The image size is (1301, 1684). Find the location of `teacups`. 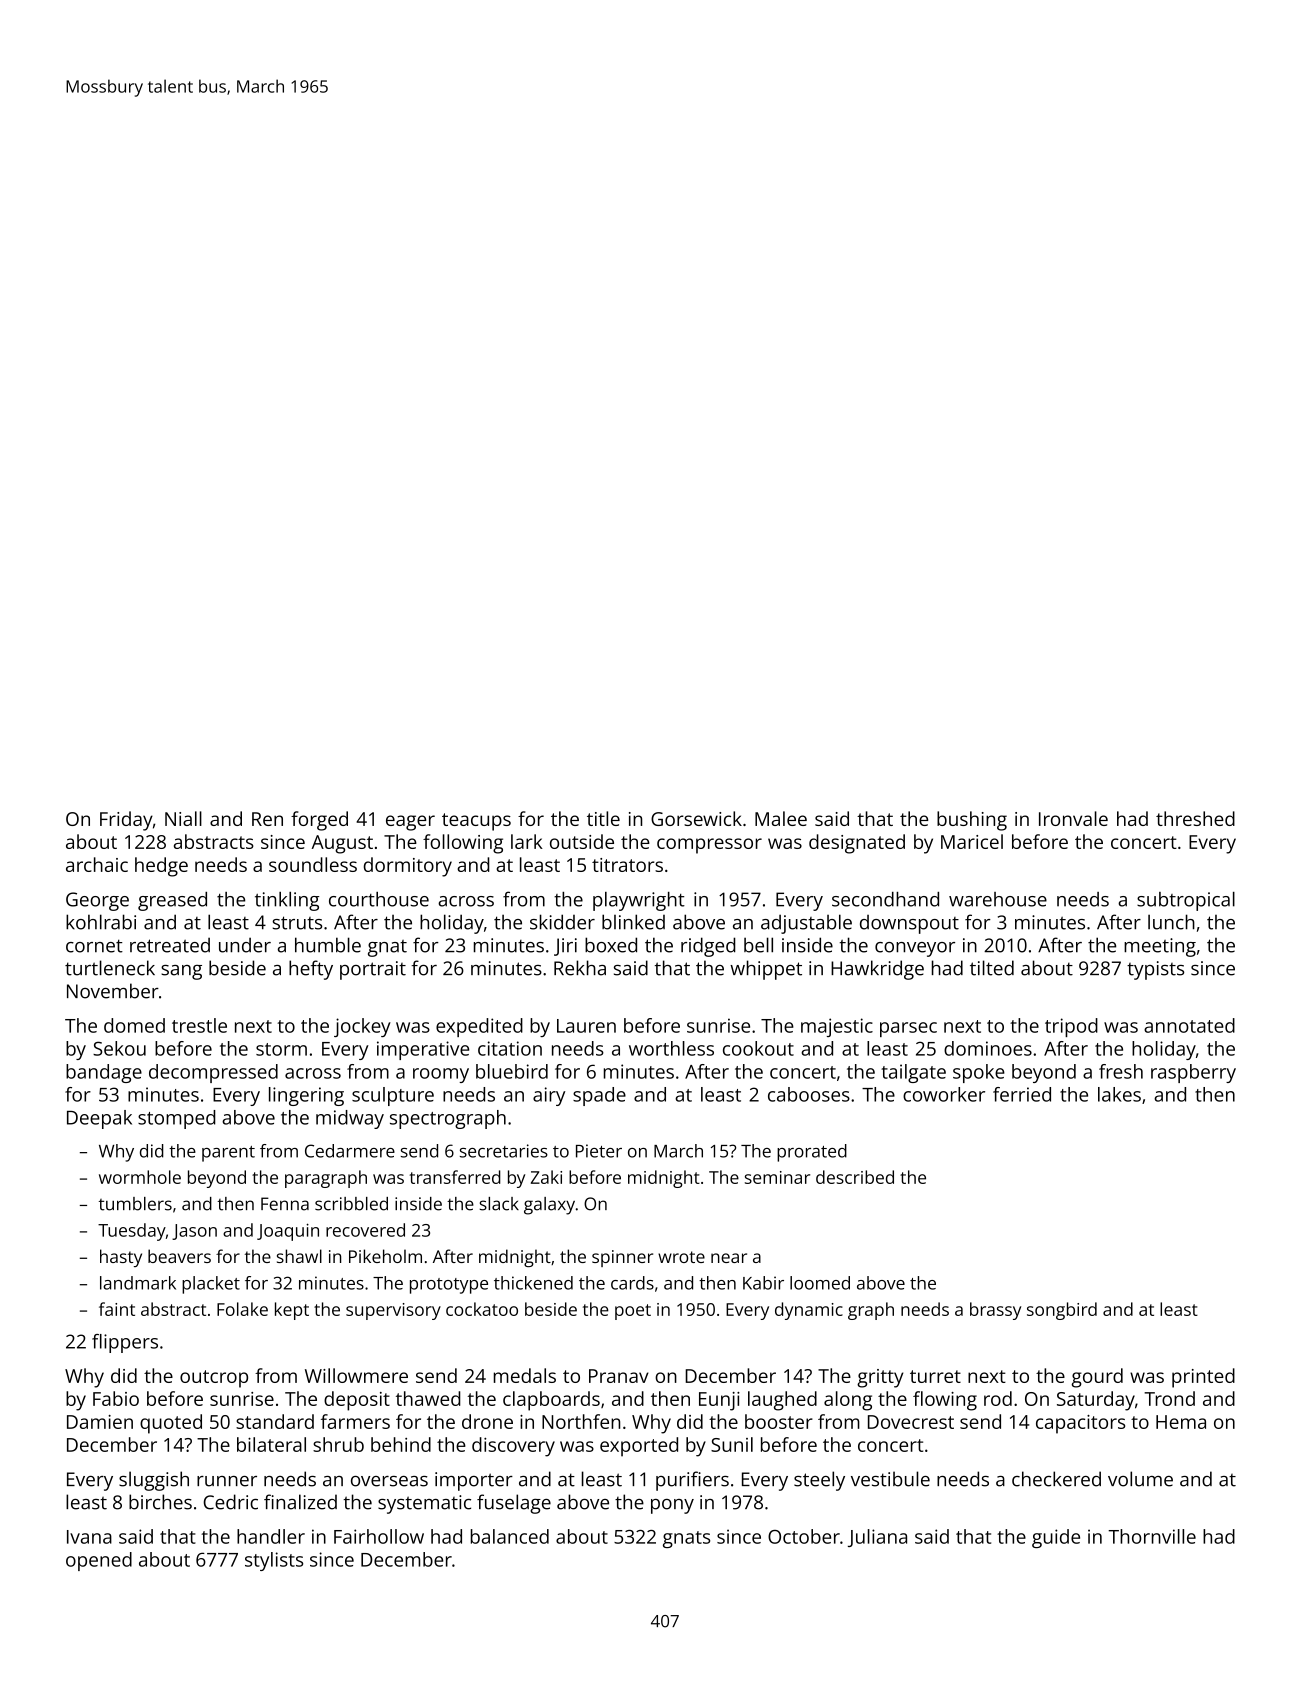

teacups is located at coordinates (476, 822).
